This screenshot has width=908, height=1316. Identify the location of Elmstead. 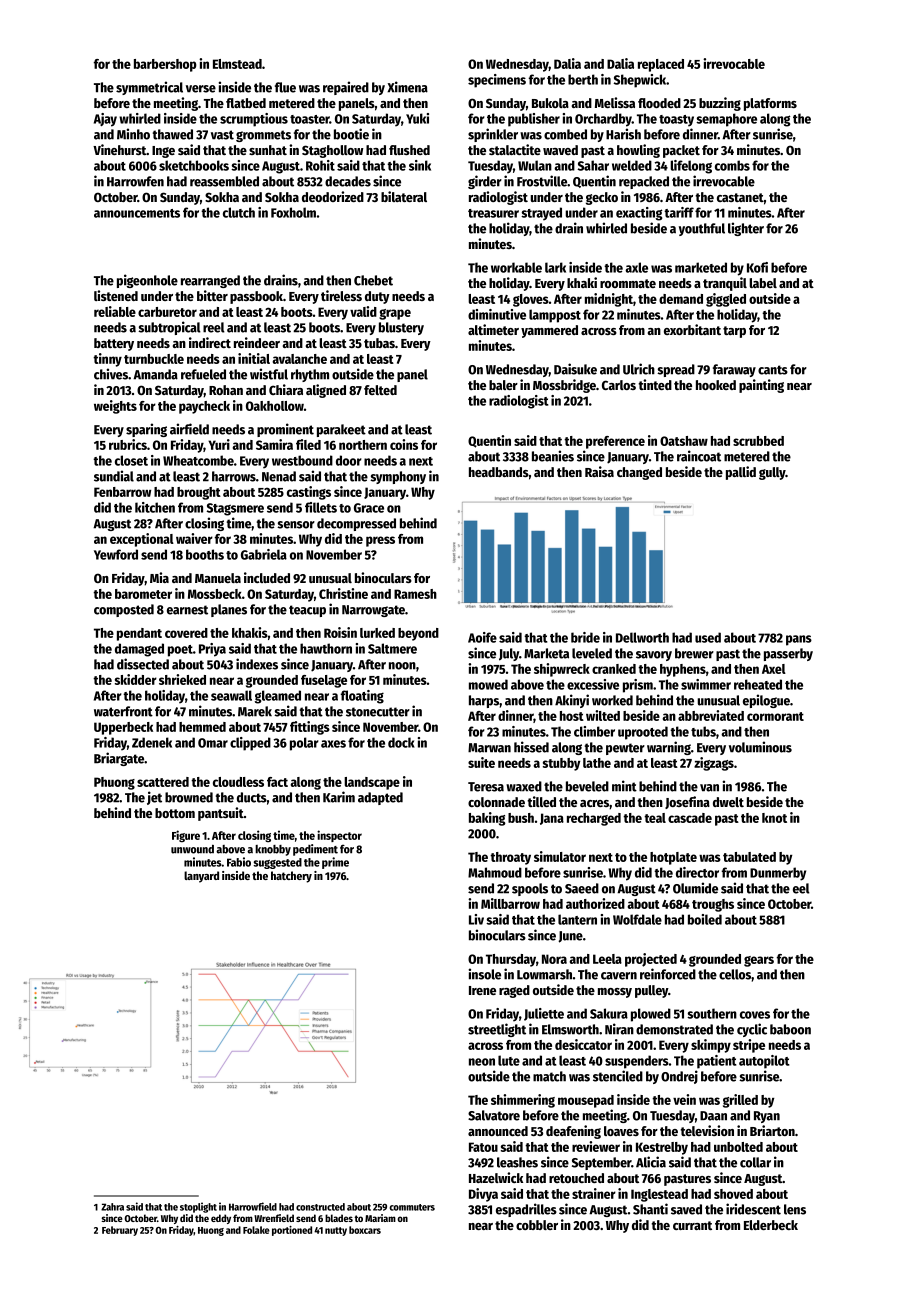
(237, 64).
